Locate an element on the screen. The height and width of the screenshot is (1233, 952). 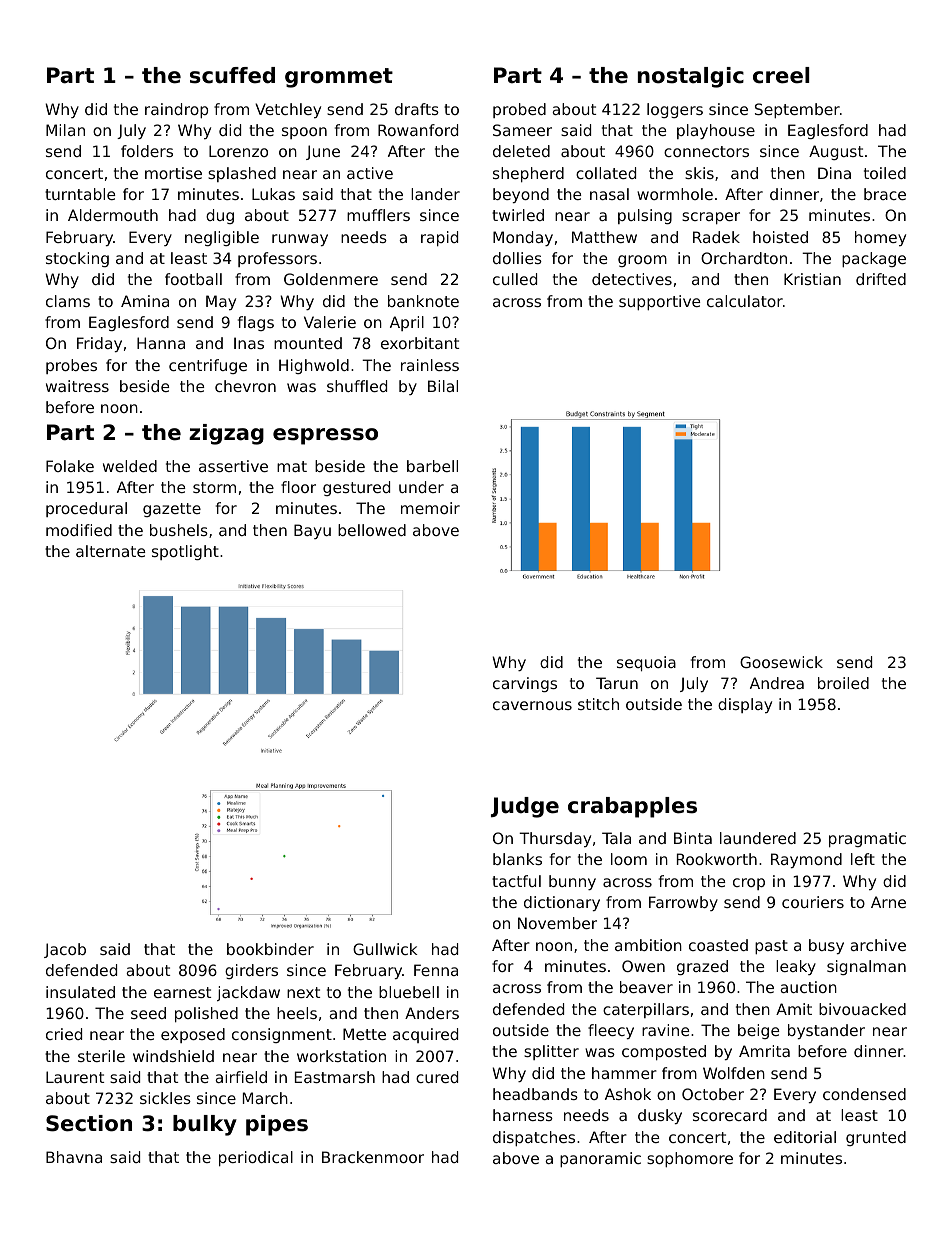
Brackenmoor is located at coordinates (373, 1157).
